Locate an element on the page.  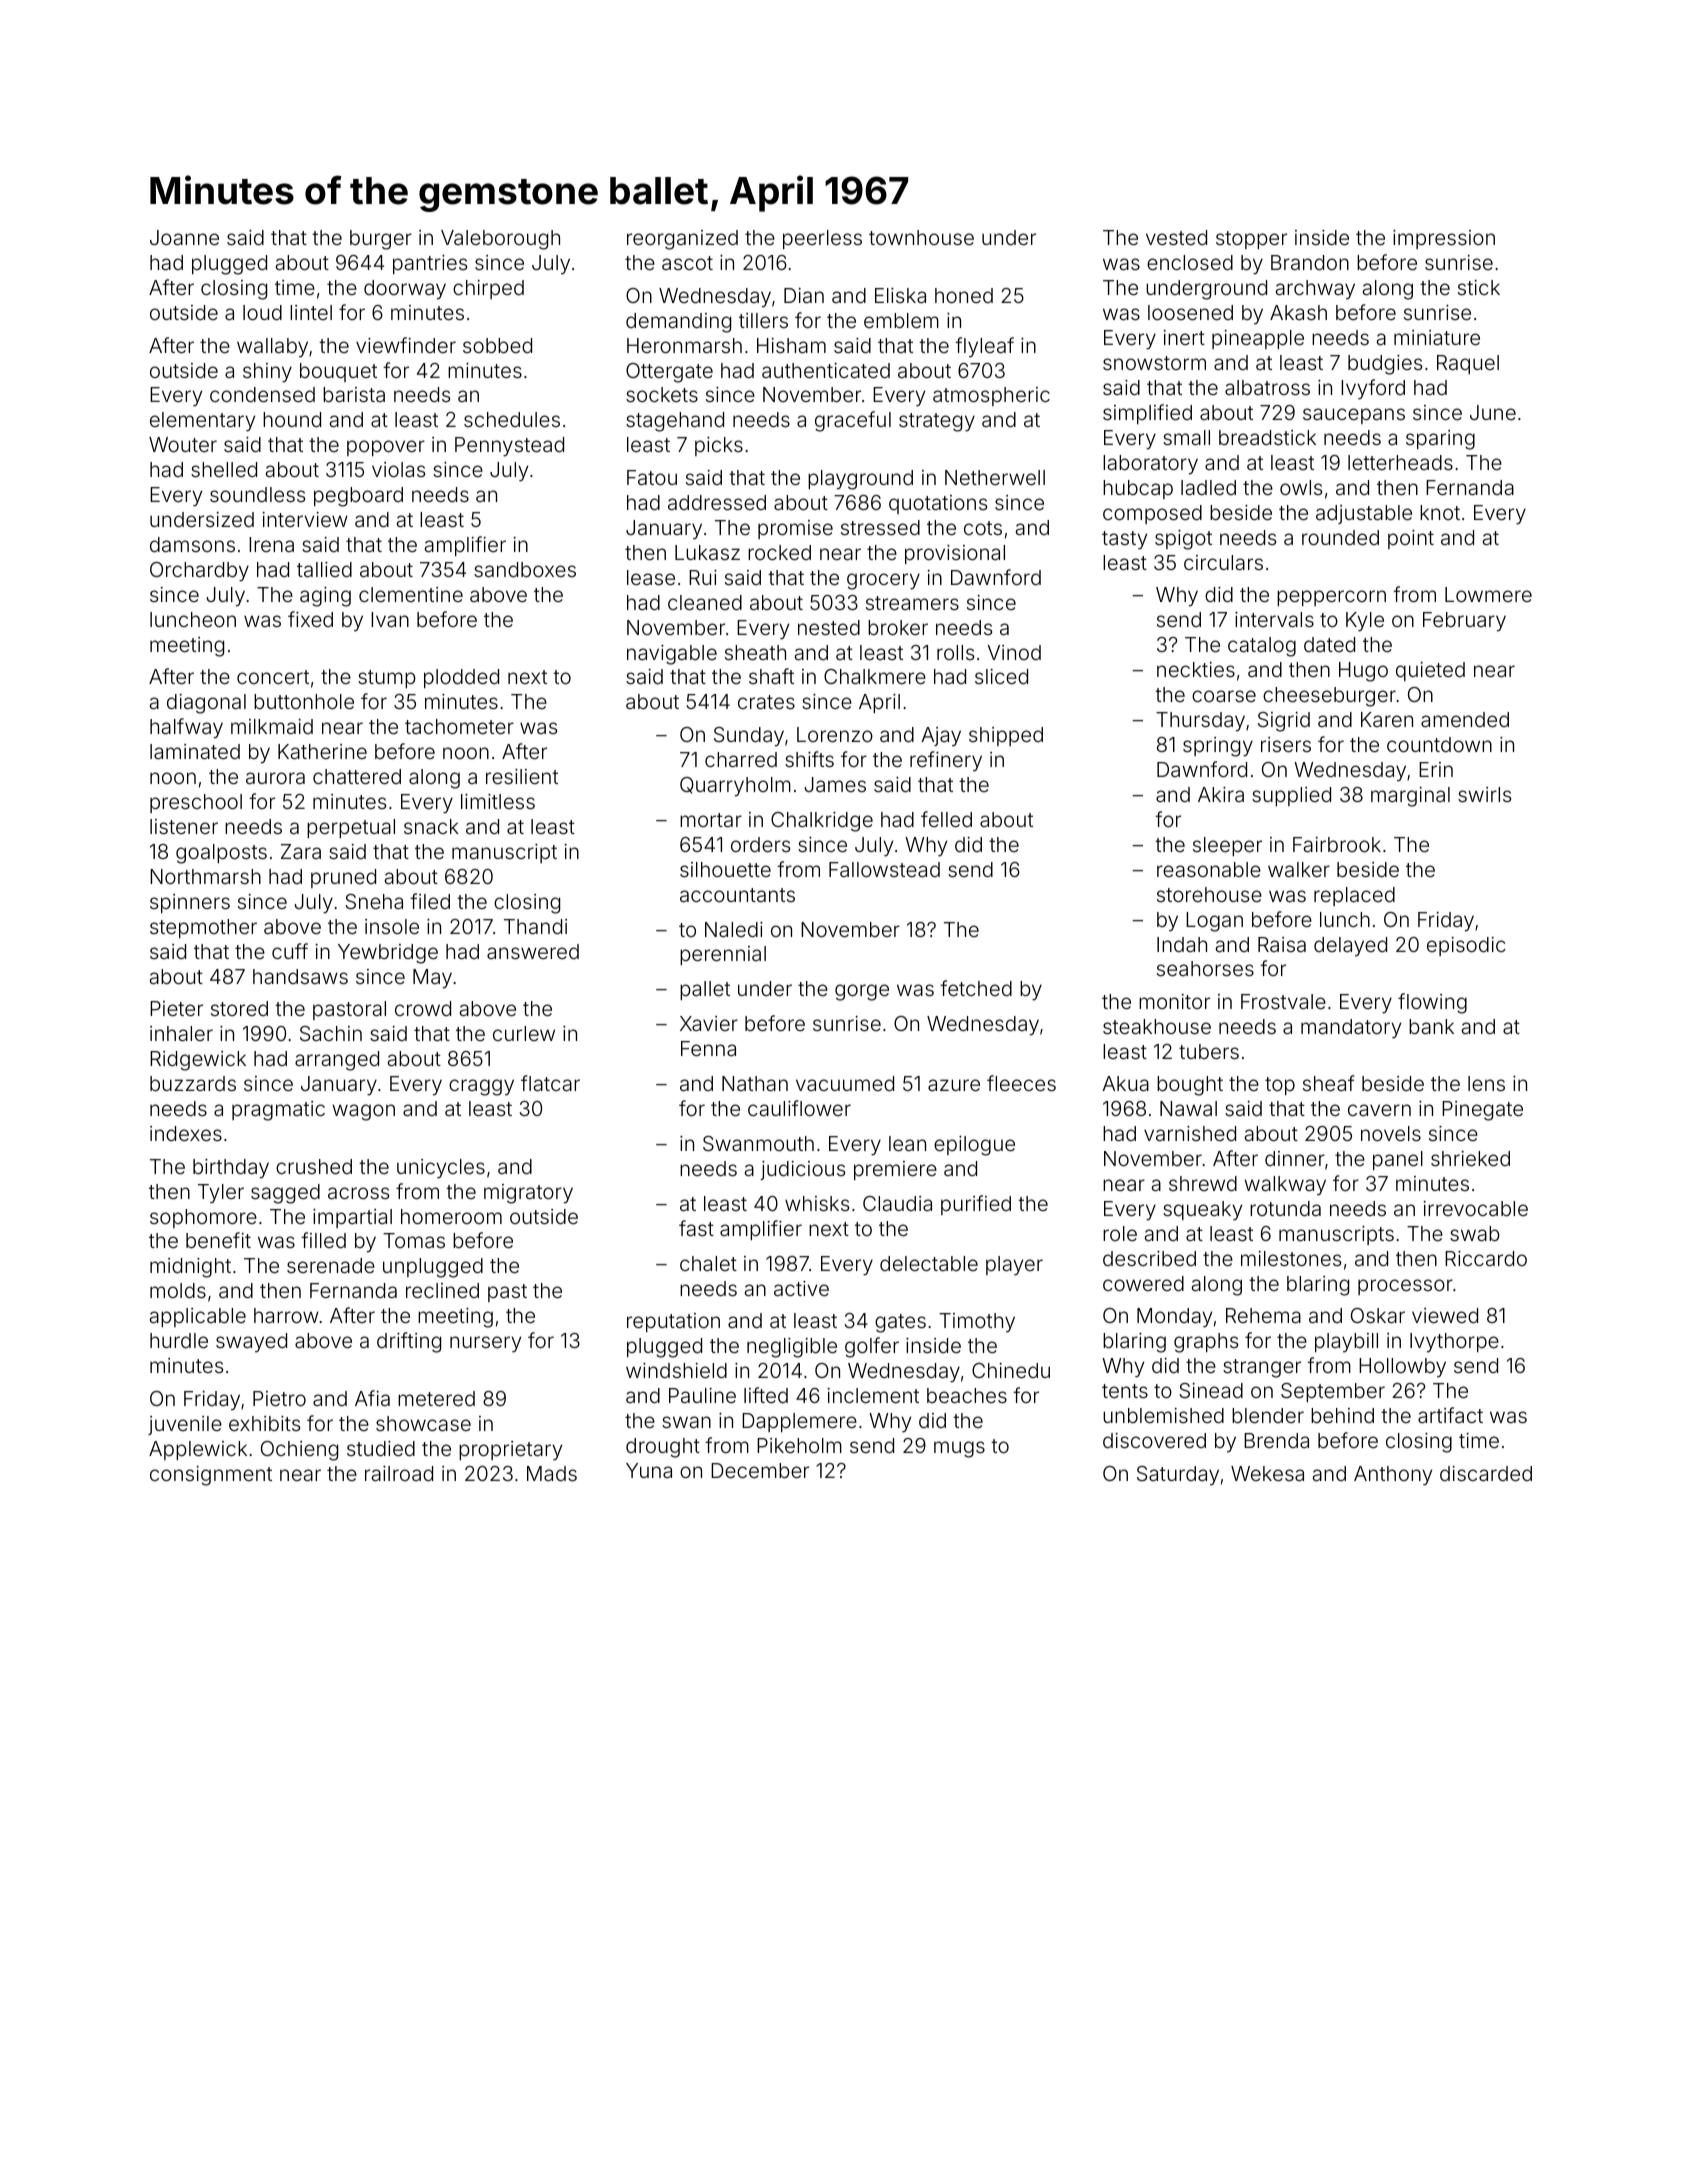
lintel is located at coordinates (311, 312).
